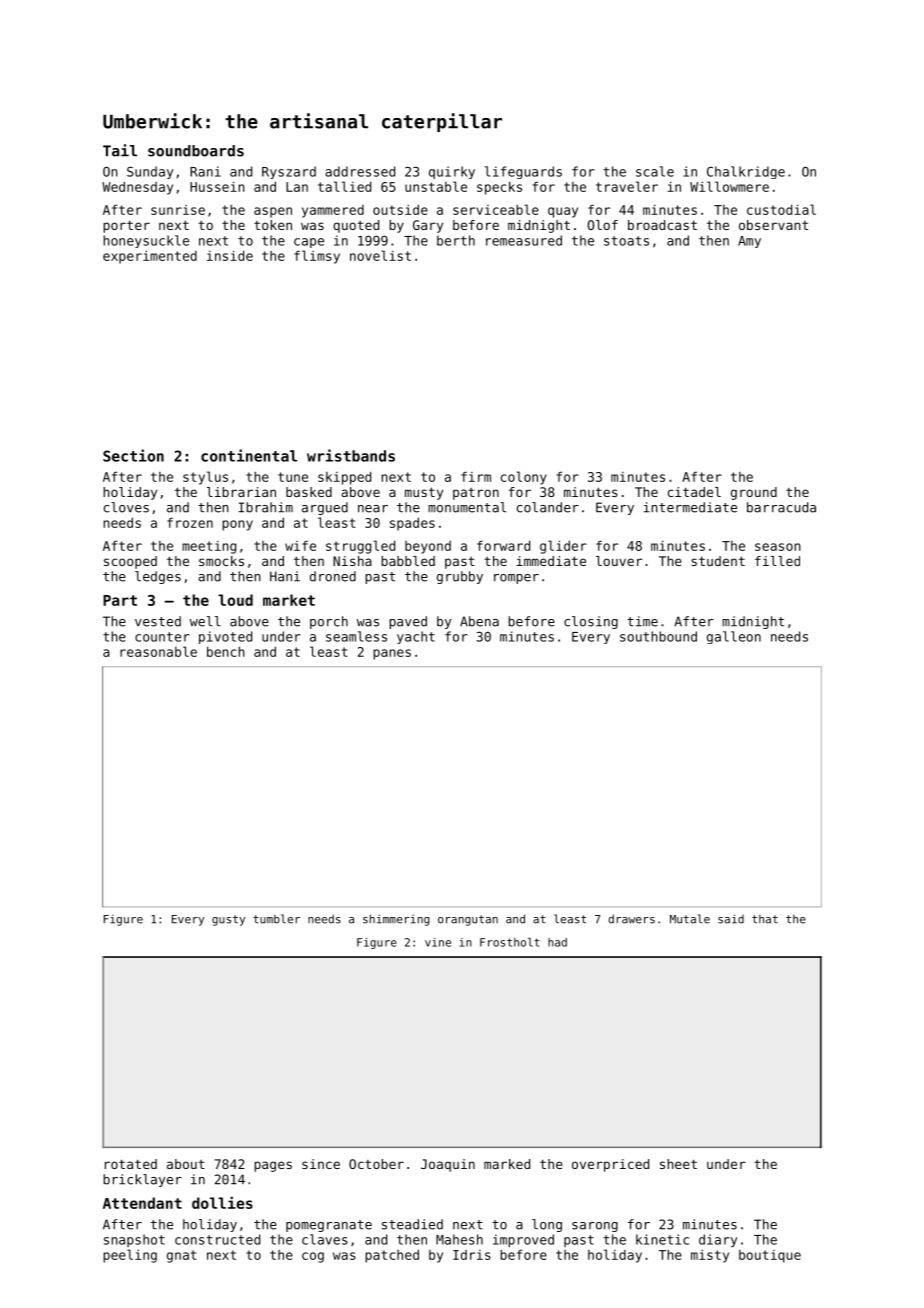 The height and width of the page is (1308, 924). What do you see at coordinates (222, 1202) in the page?
I see `dollies` at bounding box center [222, 1202].
